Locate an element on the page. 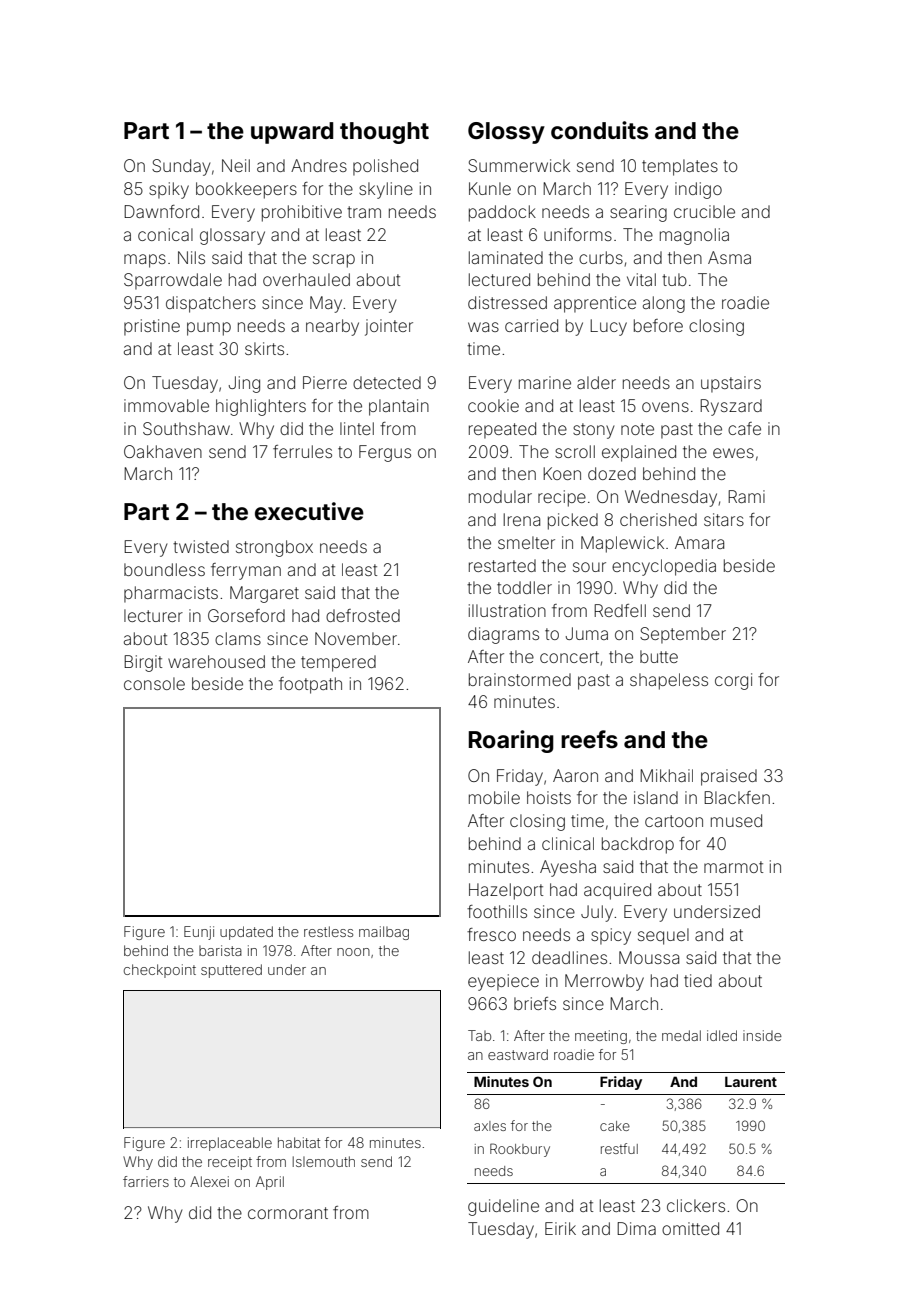 The image size is (908, 1316). upward is located at coordinates (292, 133).
